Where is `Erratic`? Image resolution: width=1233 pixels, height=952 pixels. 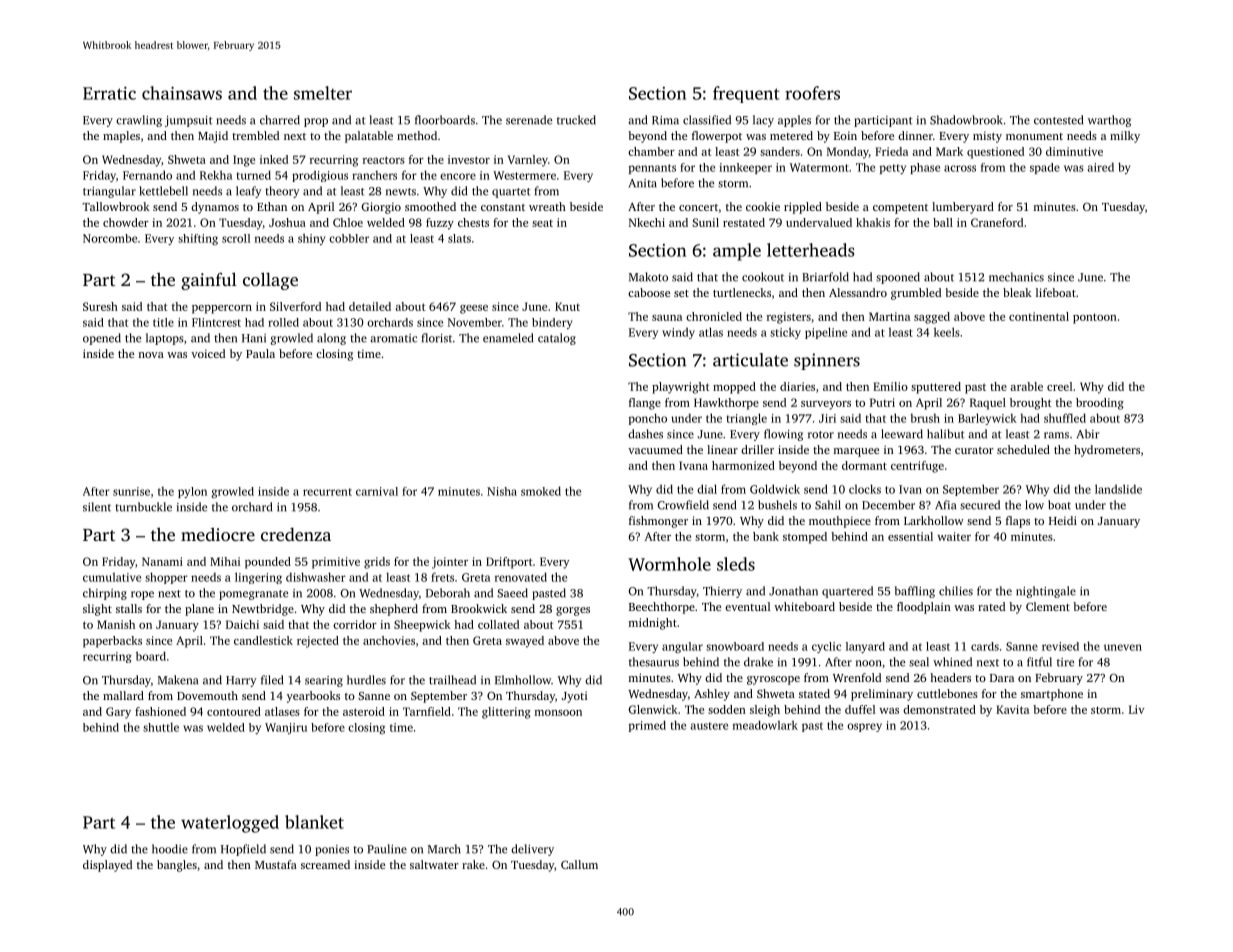
Erratic is located at coordinates (109, 93).
